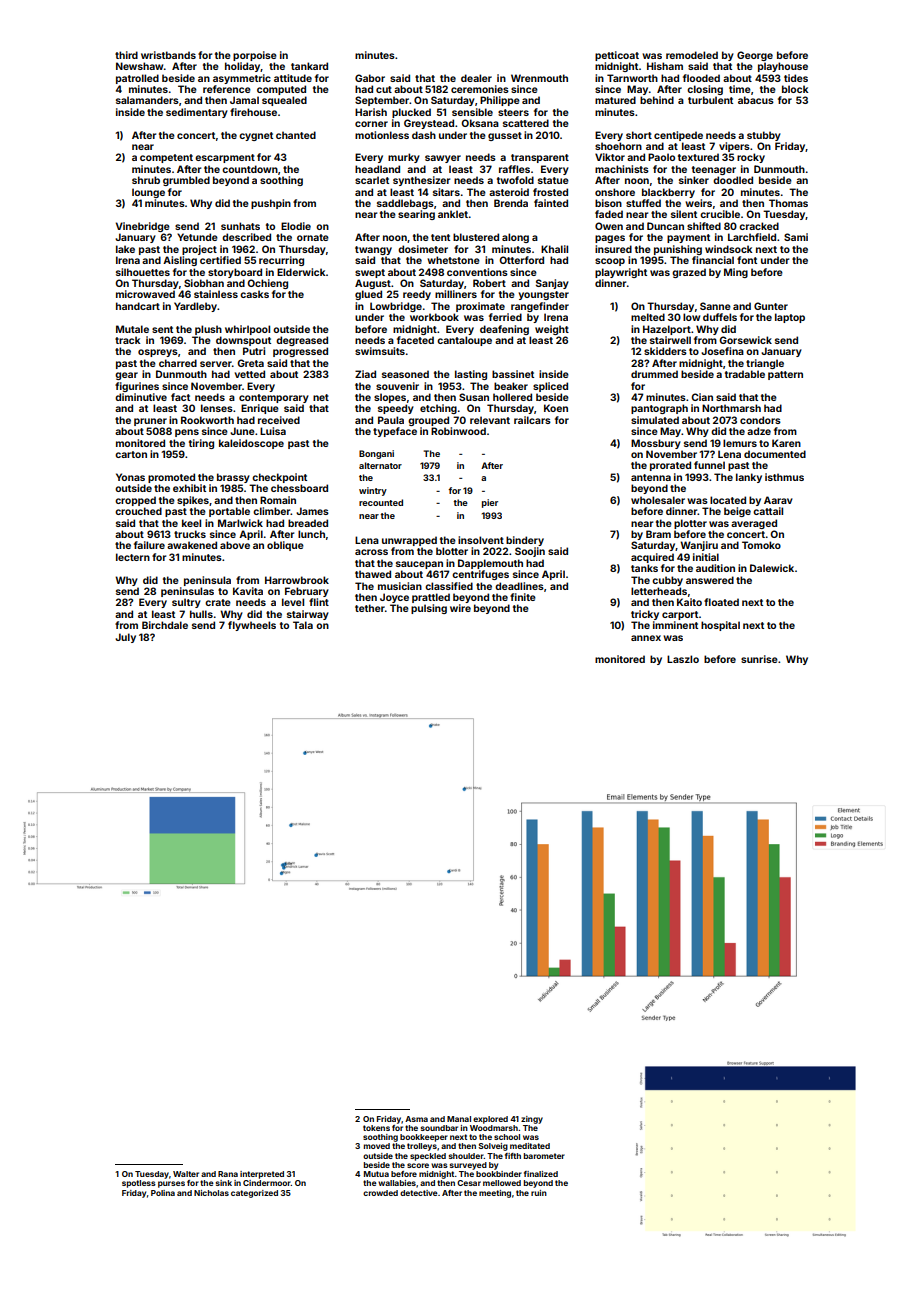 This document has height=1308, width=924. Describe the element at coordinates (195, 307) in the document. I see `Yardleby` at that location.
